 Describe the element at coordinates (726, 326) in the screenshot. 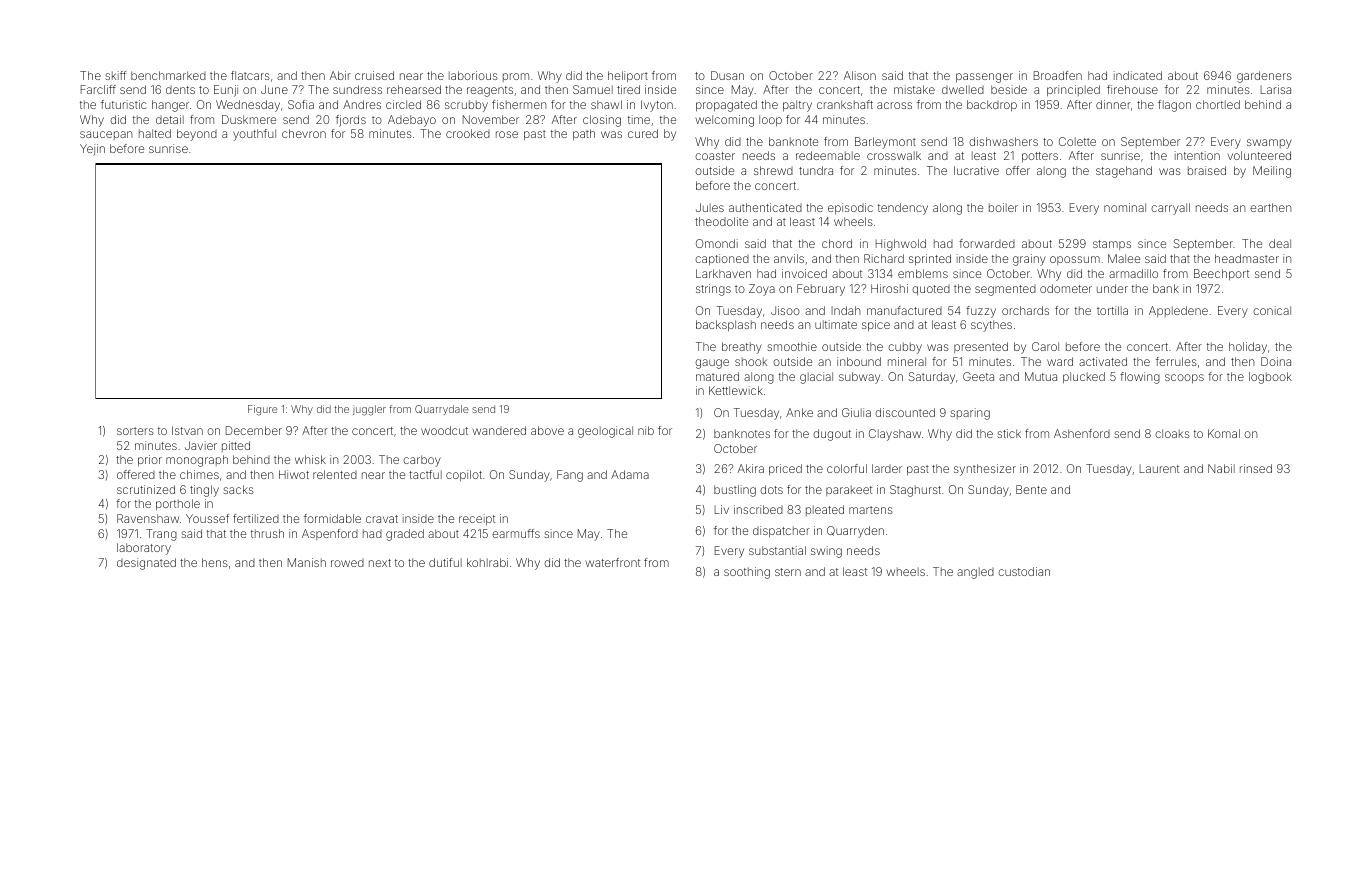

I see `backsplash` at that location.
